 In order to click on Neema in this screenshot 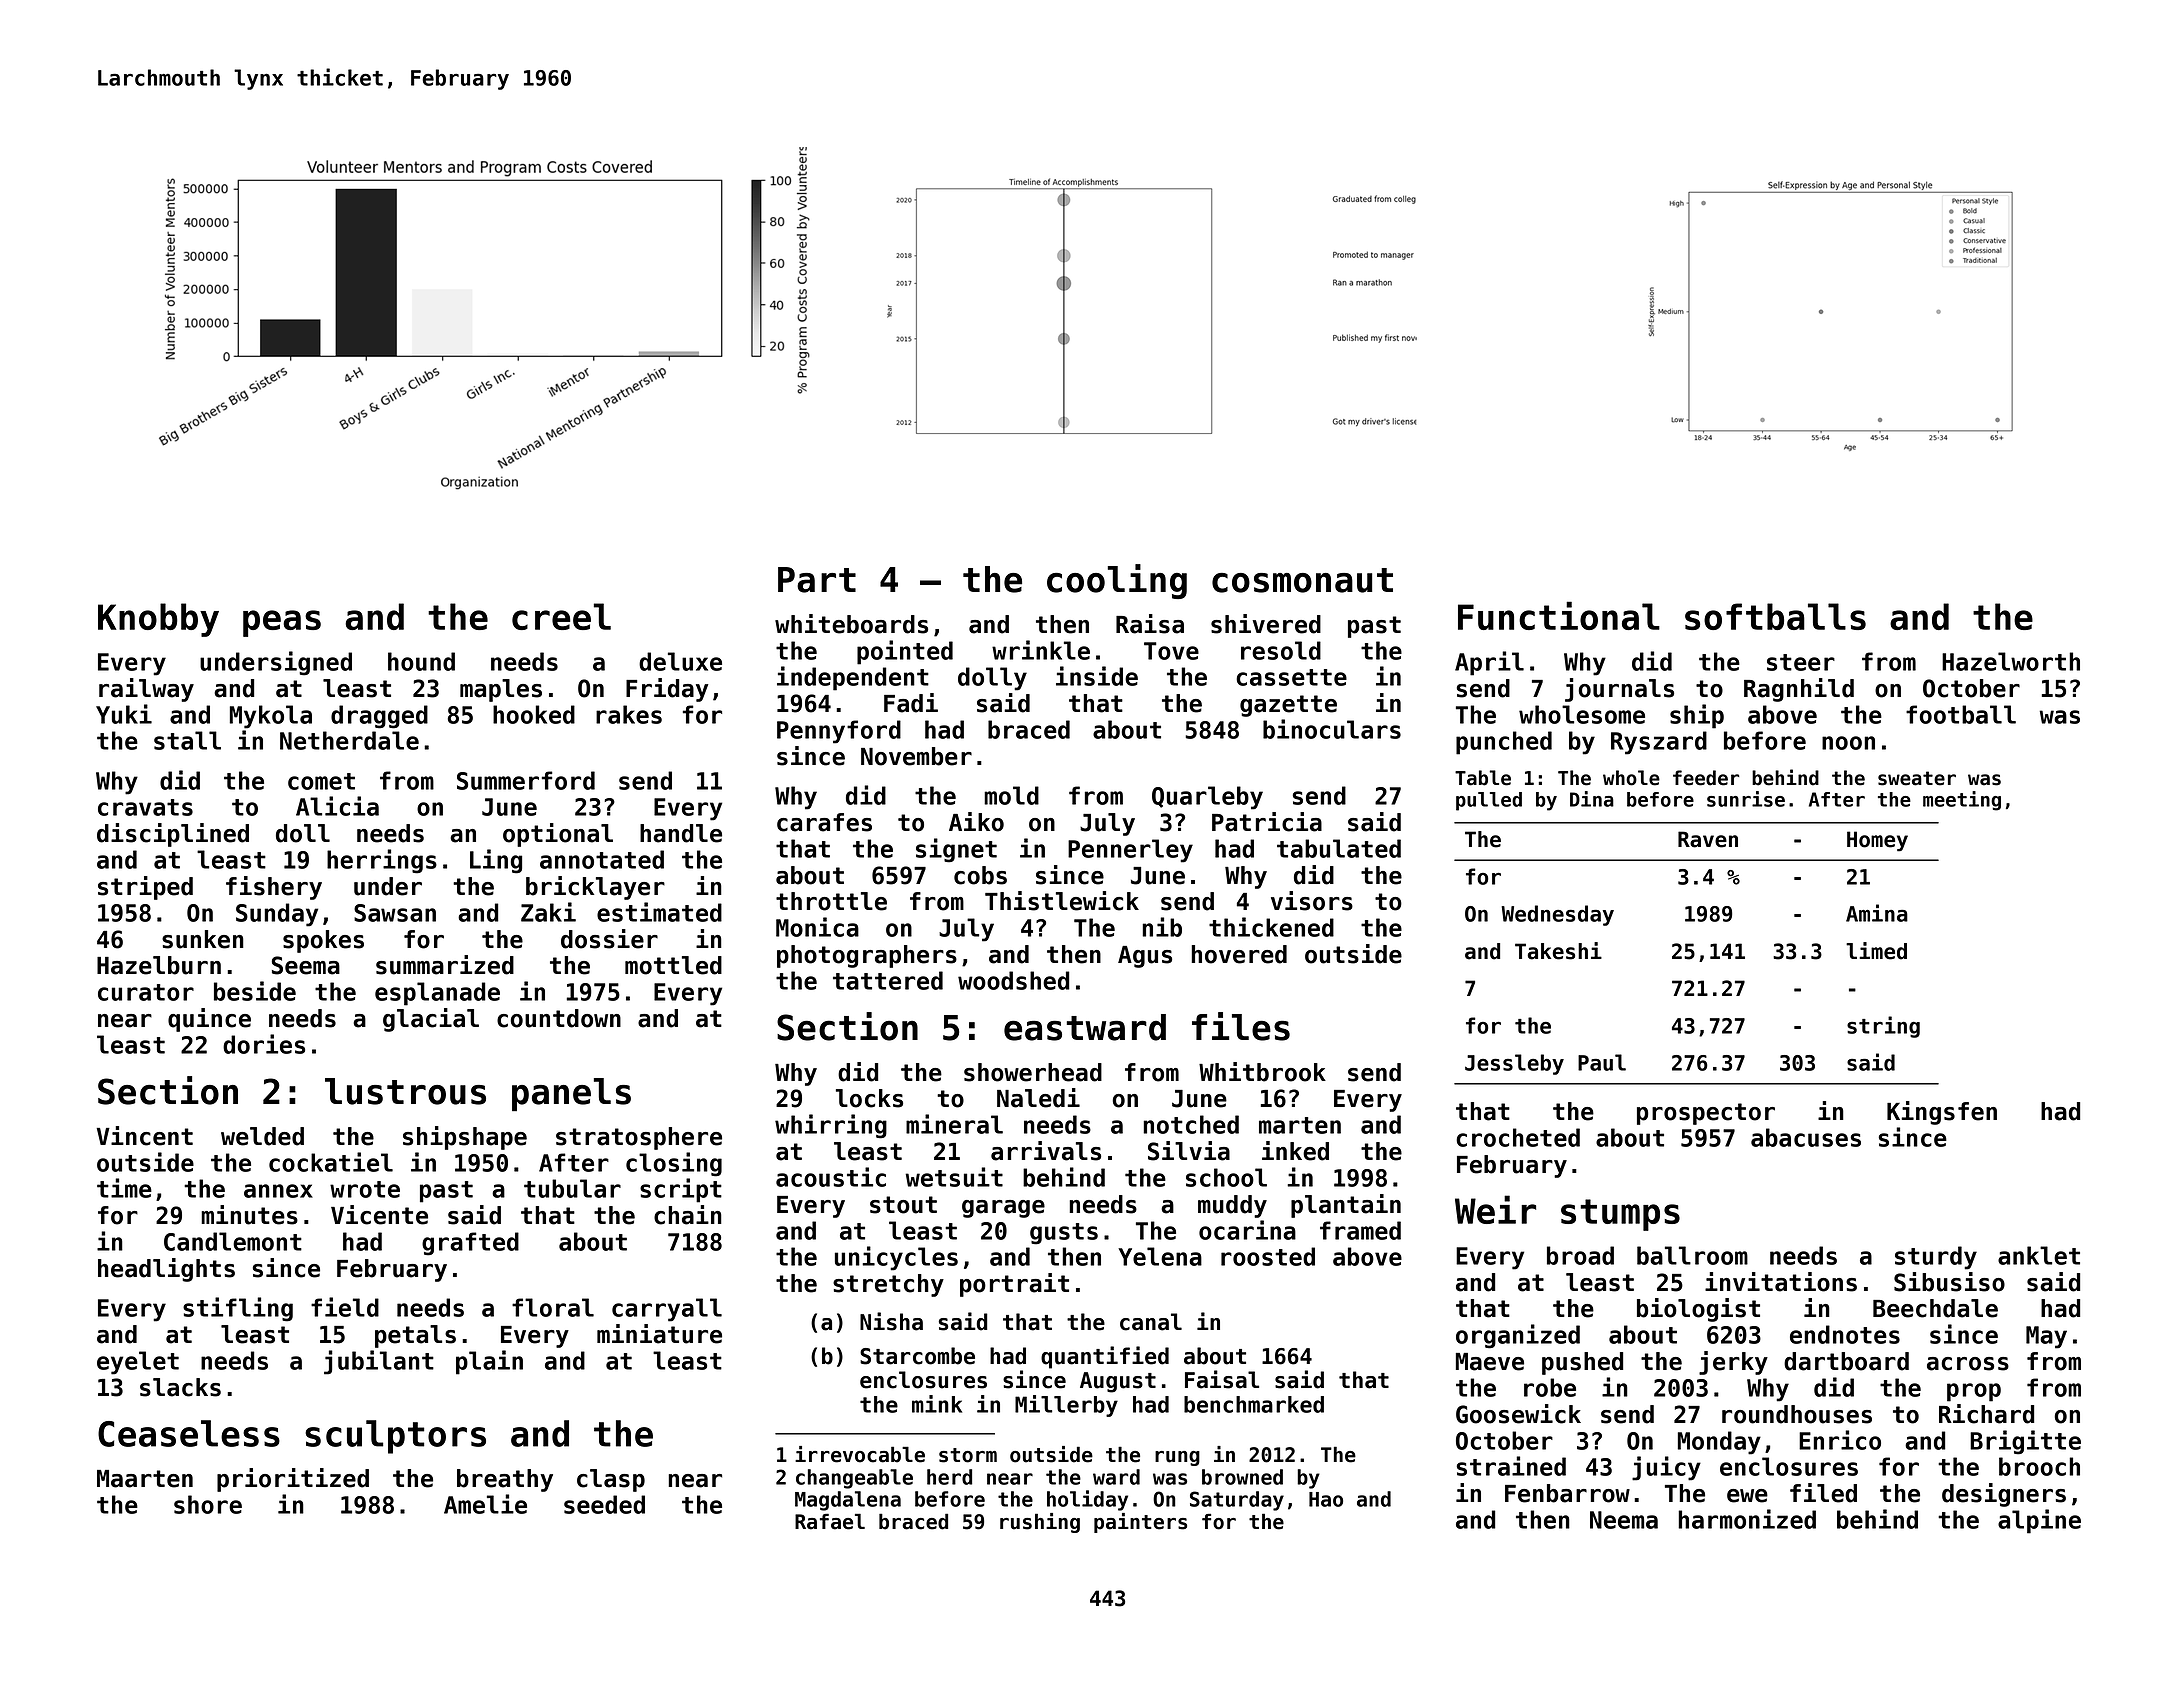, I will do `click(1624, 1520)`.
